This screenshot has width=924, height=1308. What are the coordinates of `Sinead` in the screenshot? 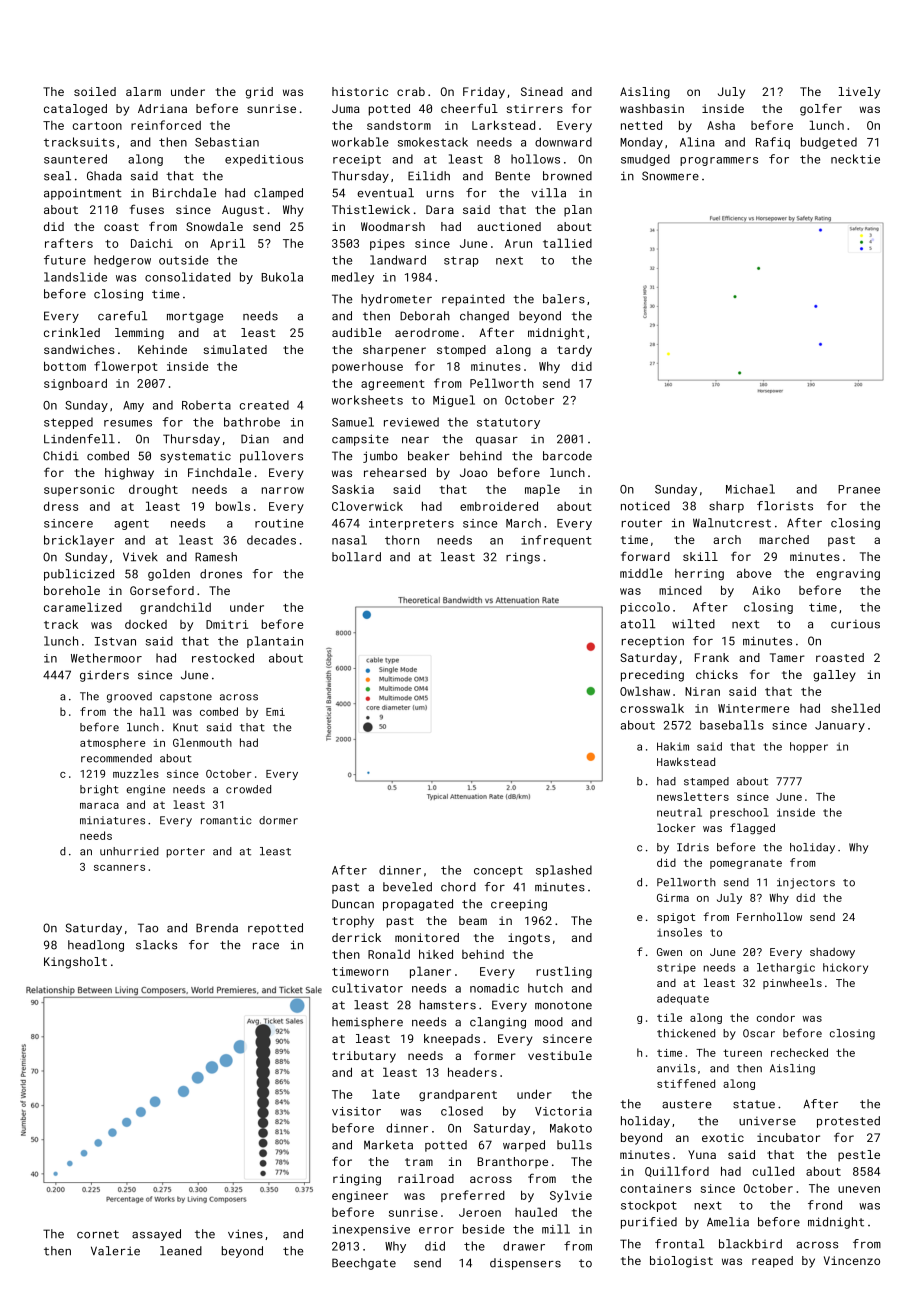 It's located at (542, 91).
